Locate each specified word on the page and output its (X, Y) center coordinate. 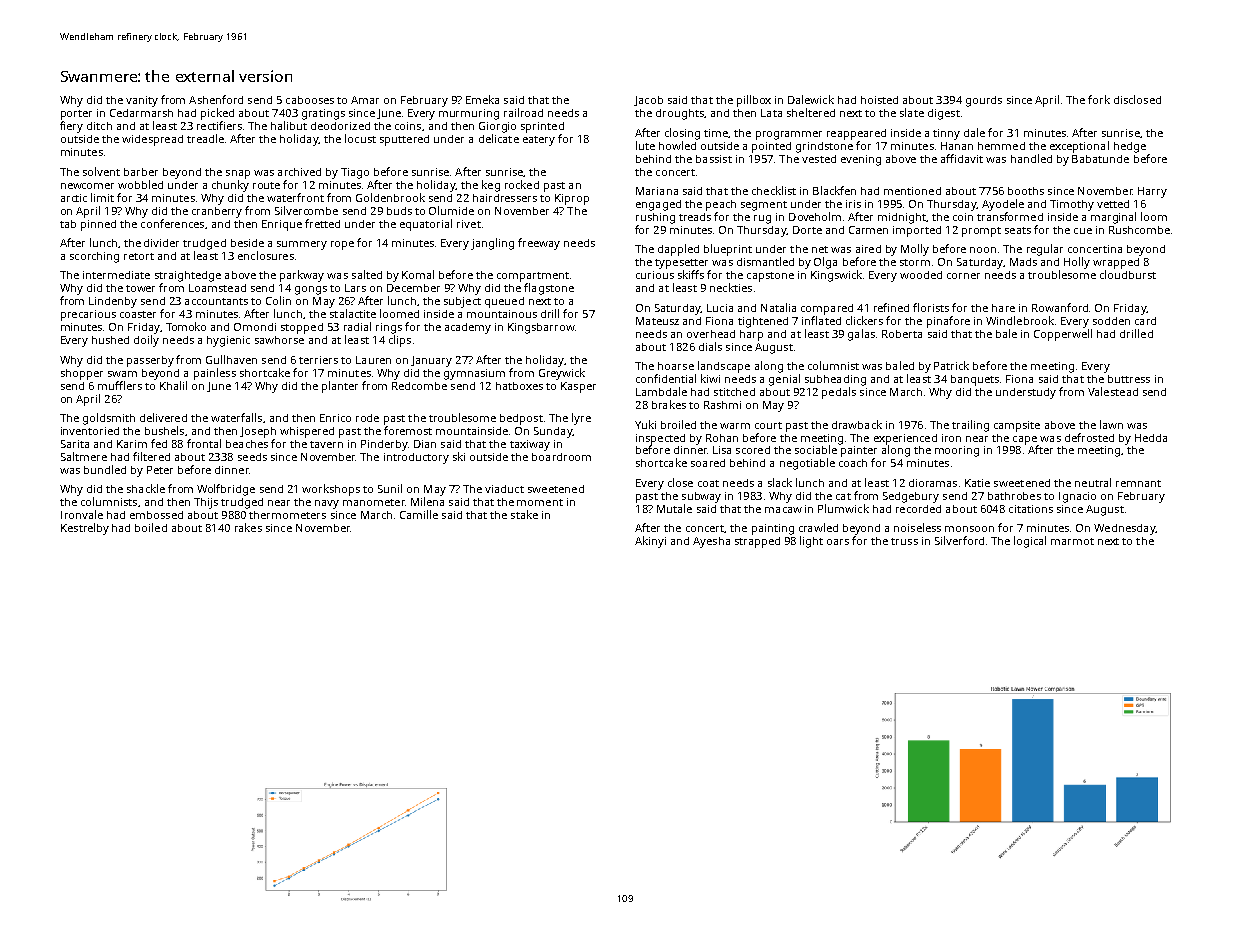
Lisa (722, 450)
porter (76, 115)
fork (1099, 99)
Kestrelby (85, 529)
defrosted (1089, 437)
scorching (94, 257)
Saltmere (84, 456)
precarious (88, 315)
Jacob (648, 101)
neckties (731, 287)
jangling (492, 244)
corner (963, 276)
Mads (1023, 262)
